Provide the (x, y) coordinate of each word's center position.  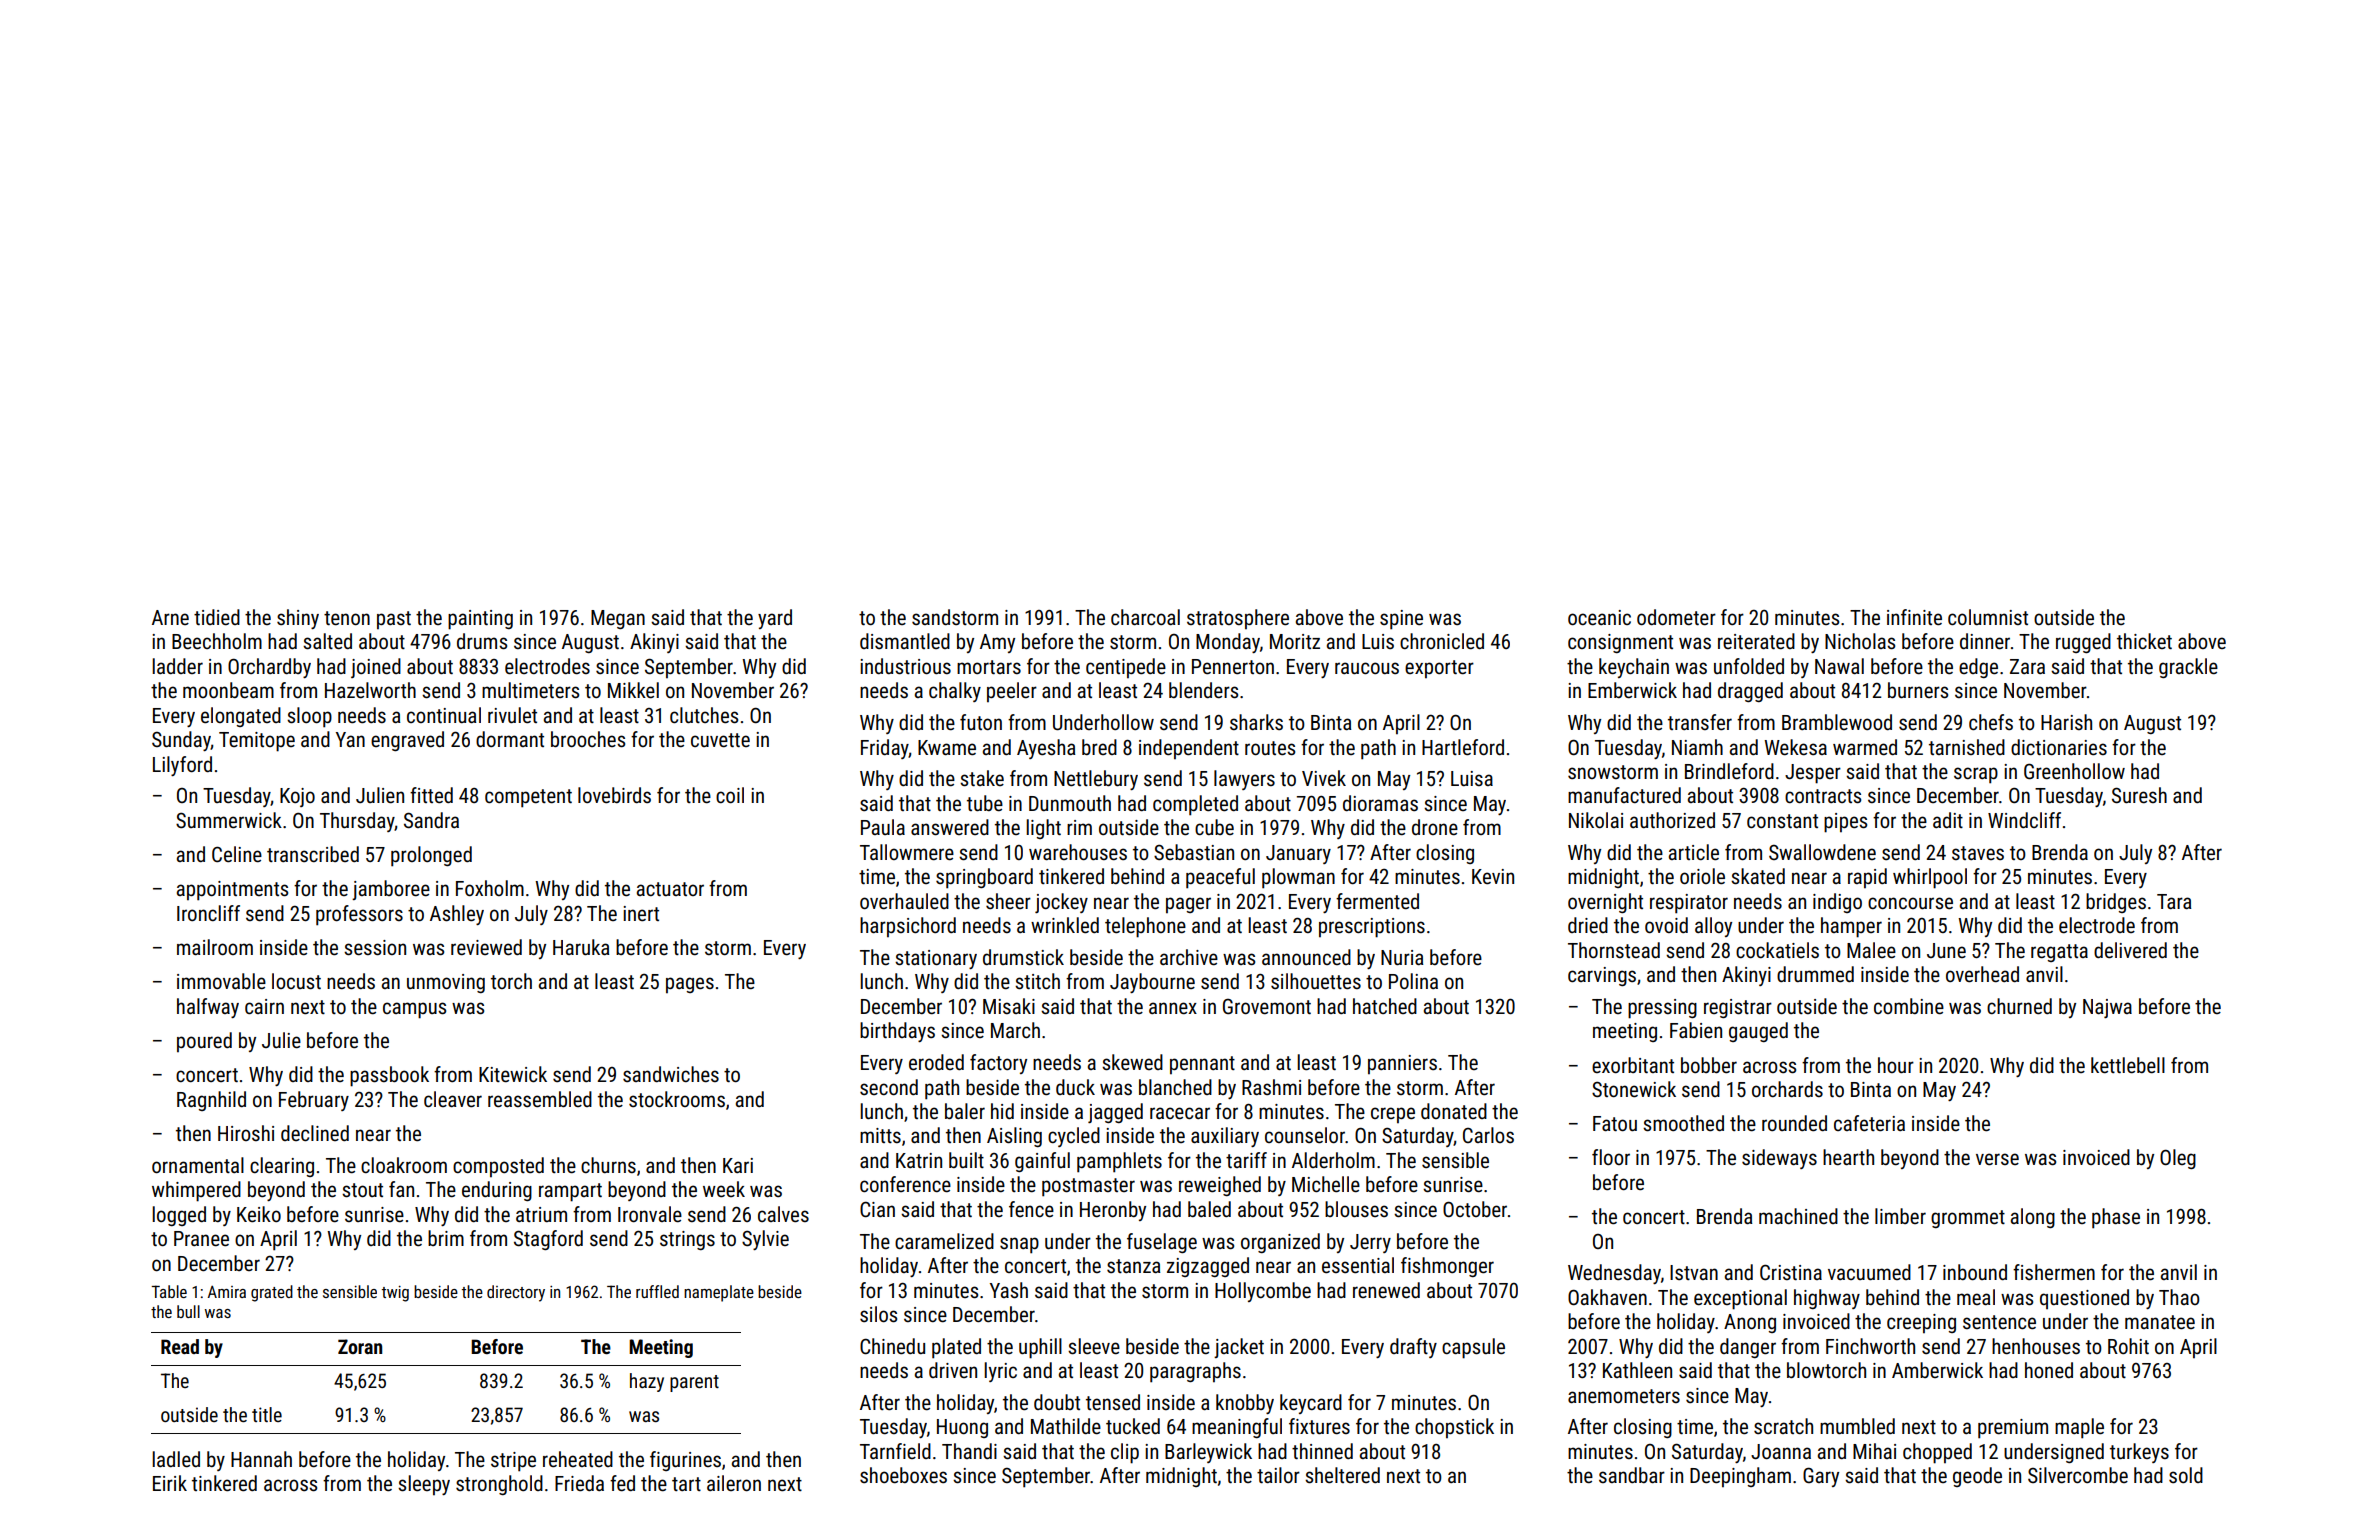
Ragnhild (211, 1101)
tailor (1278, 1475)
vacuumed (1869, 1272)
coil (730, 795)
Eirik (170, 1483)
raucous (1367, 668)
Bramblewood (1837, 722)
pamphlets (1119, 1162)
